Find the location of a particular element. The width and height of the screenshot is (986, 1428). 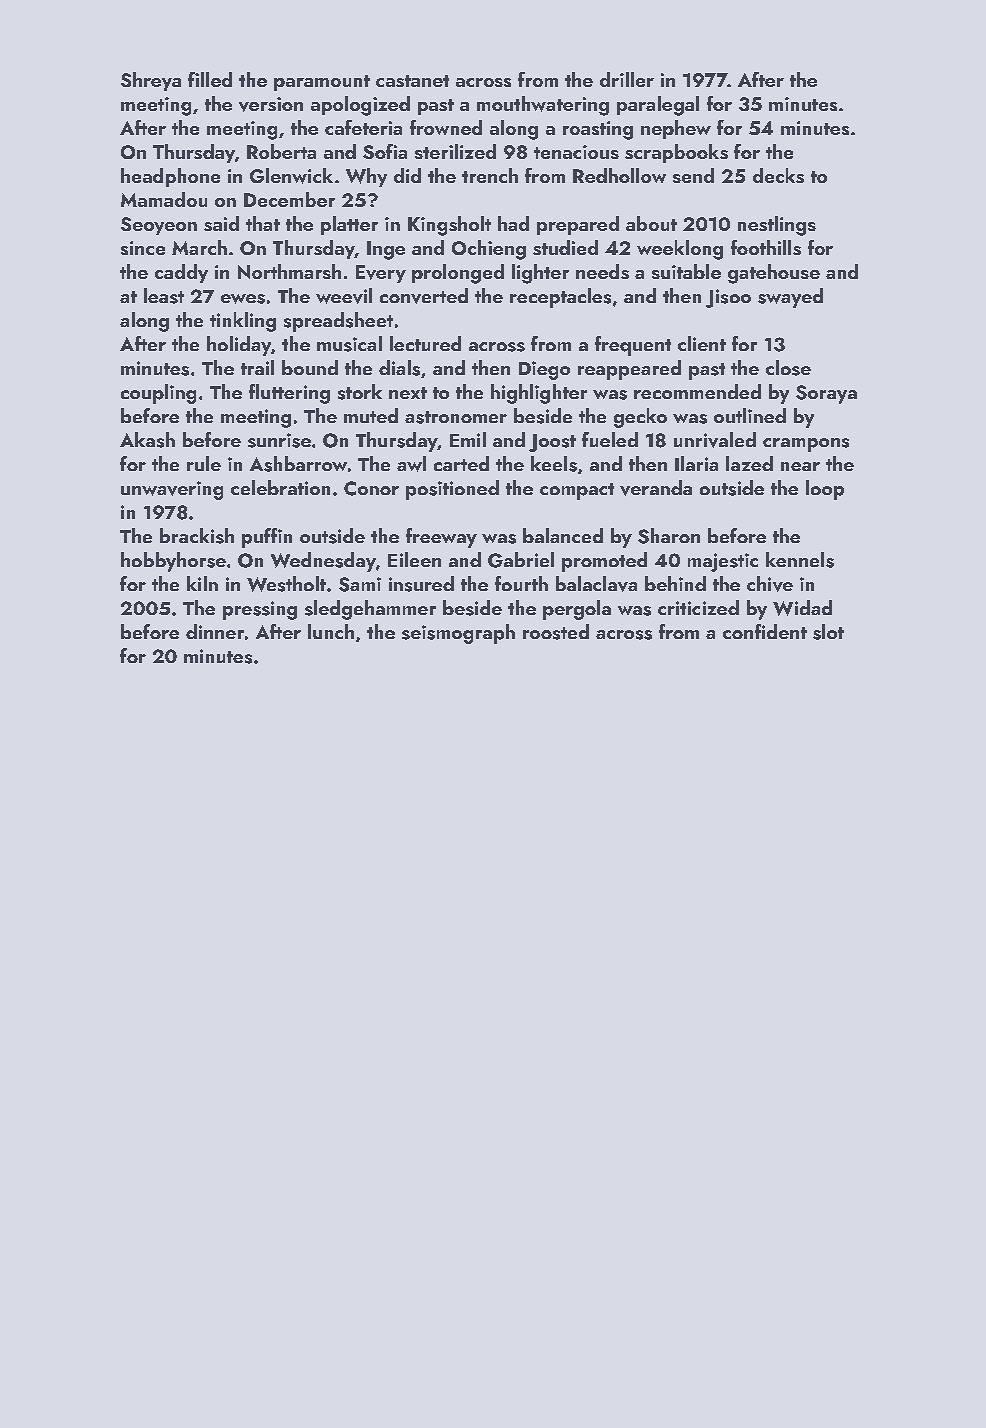

Shreya is located at coordinates (151, 81).
